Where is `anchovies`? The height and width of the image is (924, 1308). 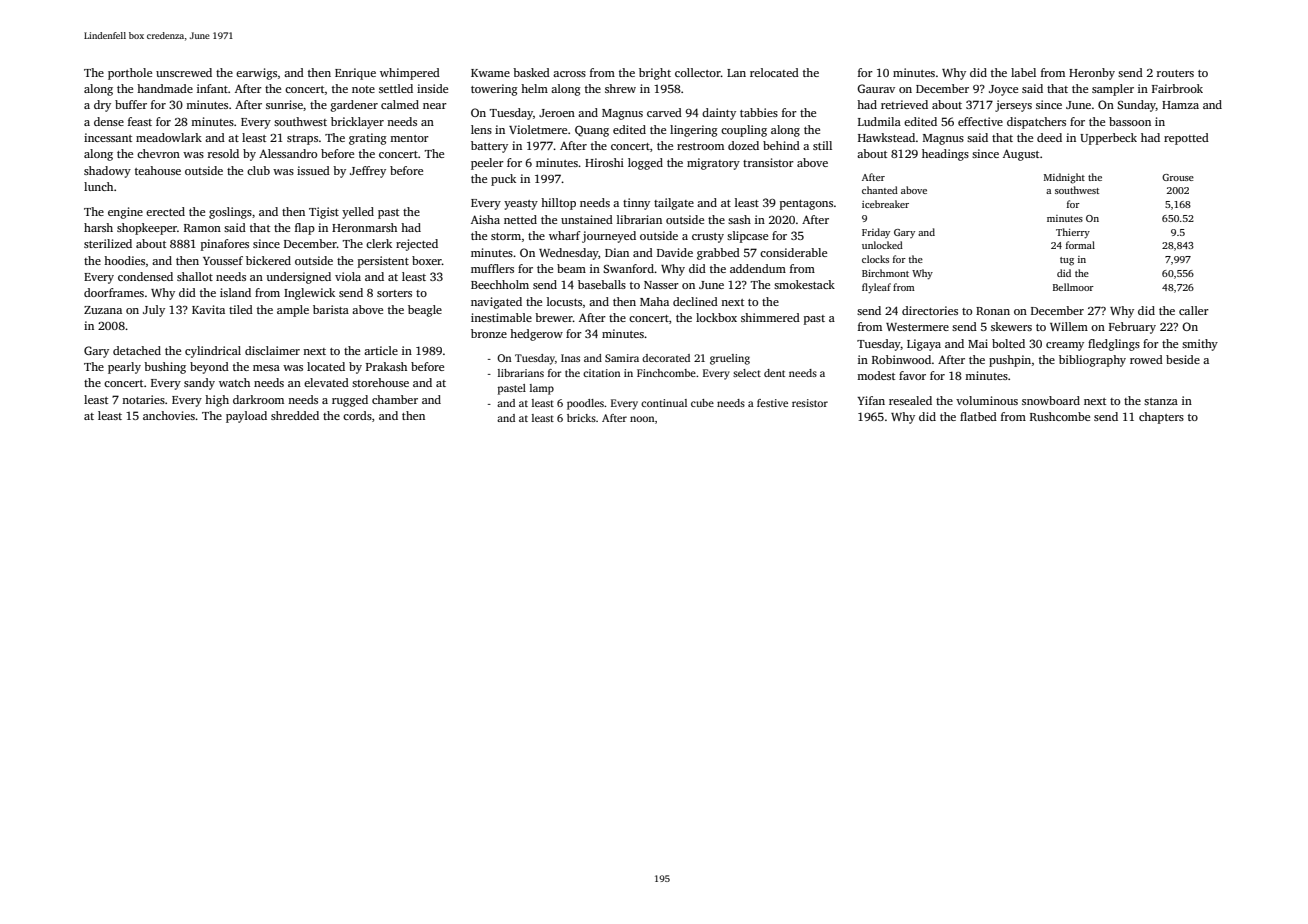
anchovies is located at coordinates (169, 415).
